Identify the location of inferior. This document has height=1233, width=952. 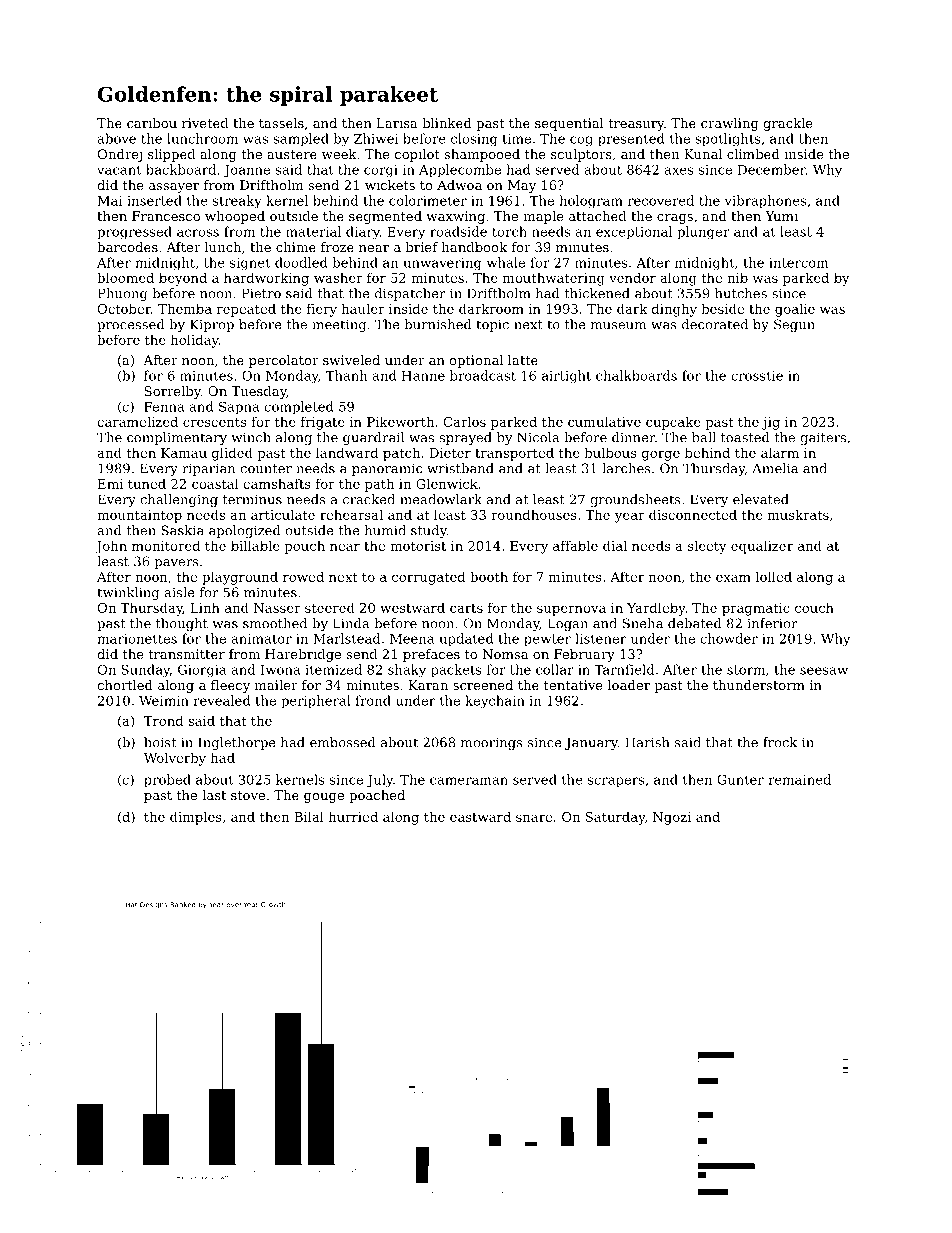
(772, 623).
